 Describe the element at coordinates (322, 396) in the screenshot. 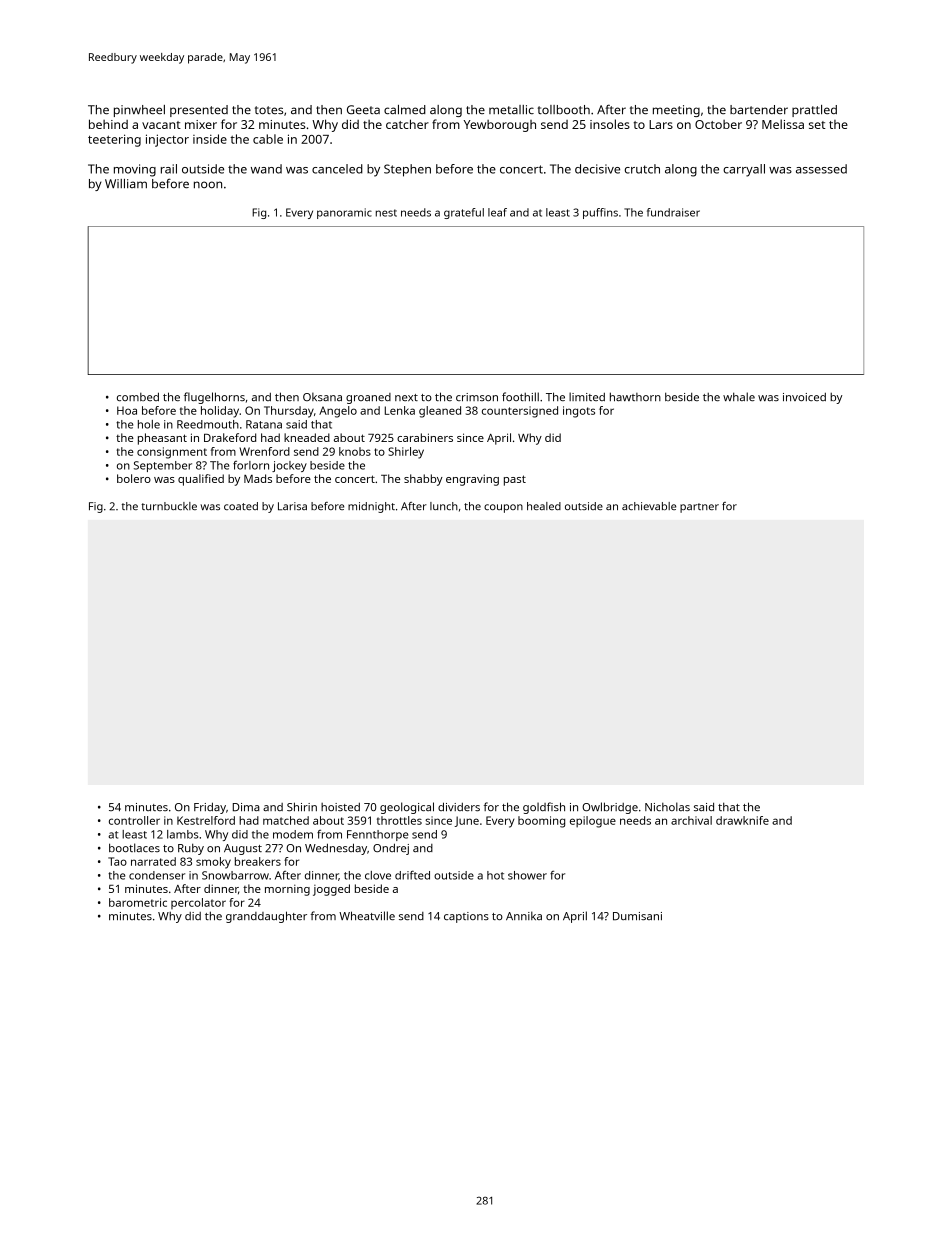

I see `Oksana` at that location.
